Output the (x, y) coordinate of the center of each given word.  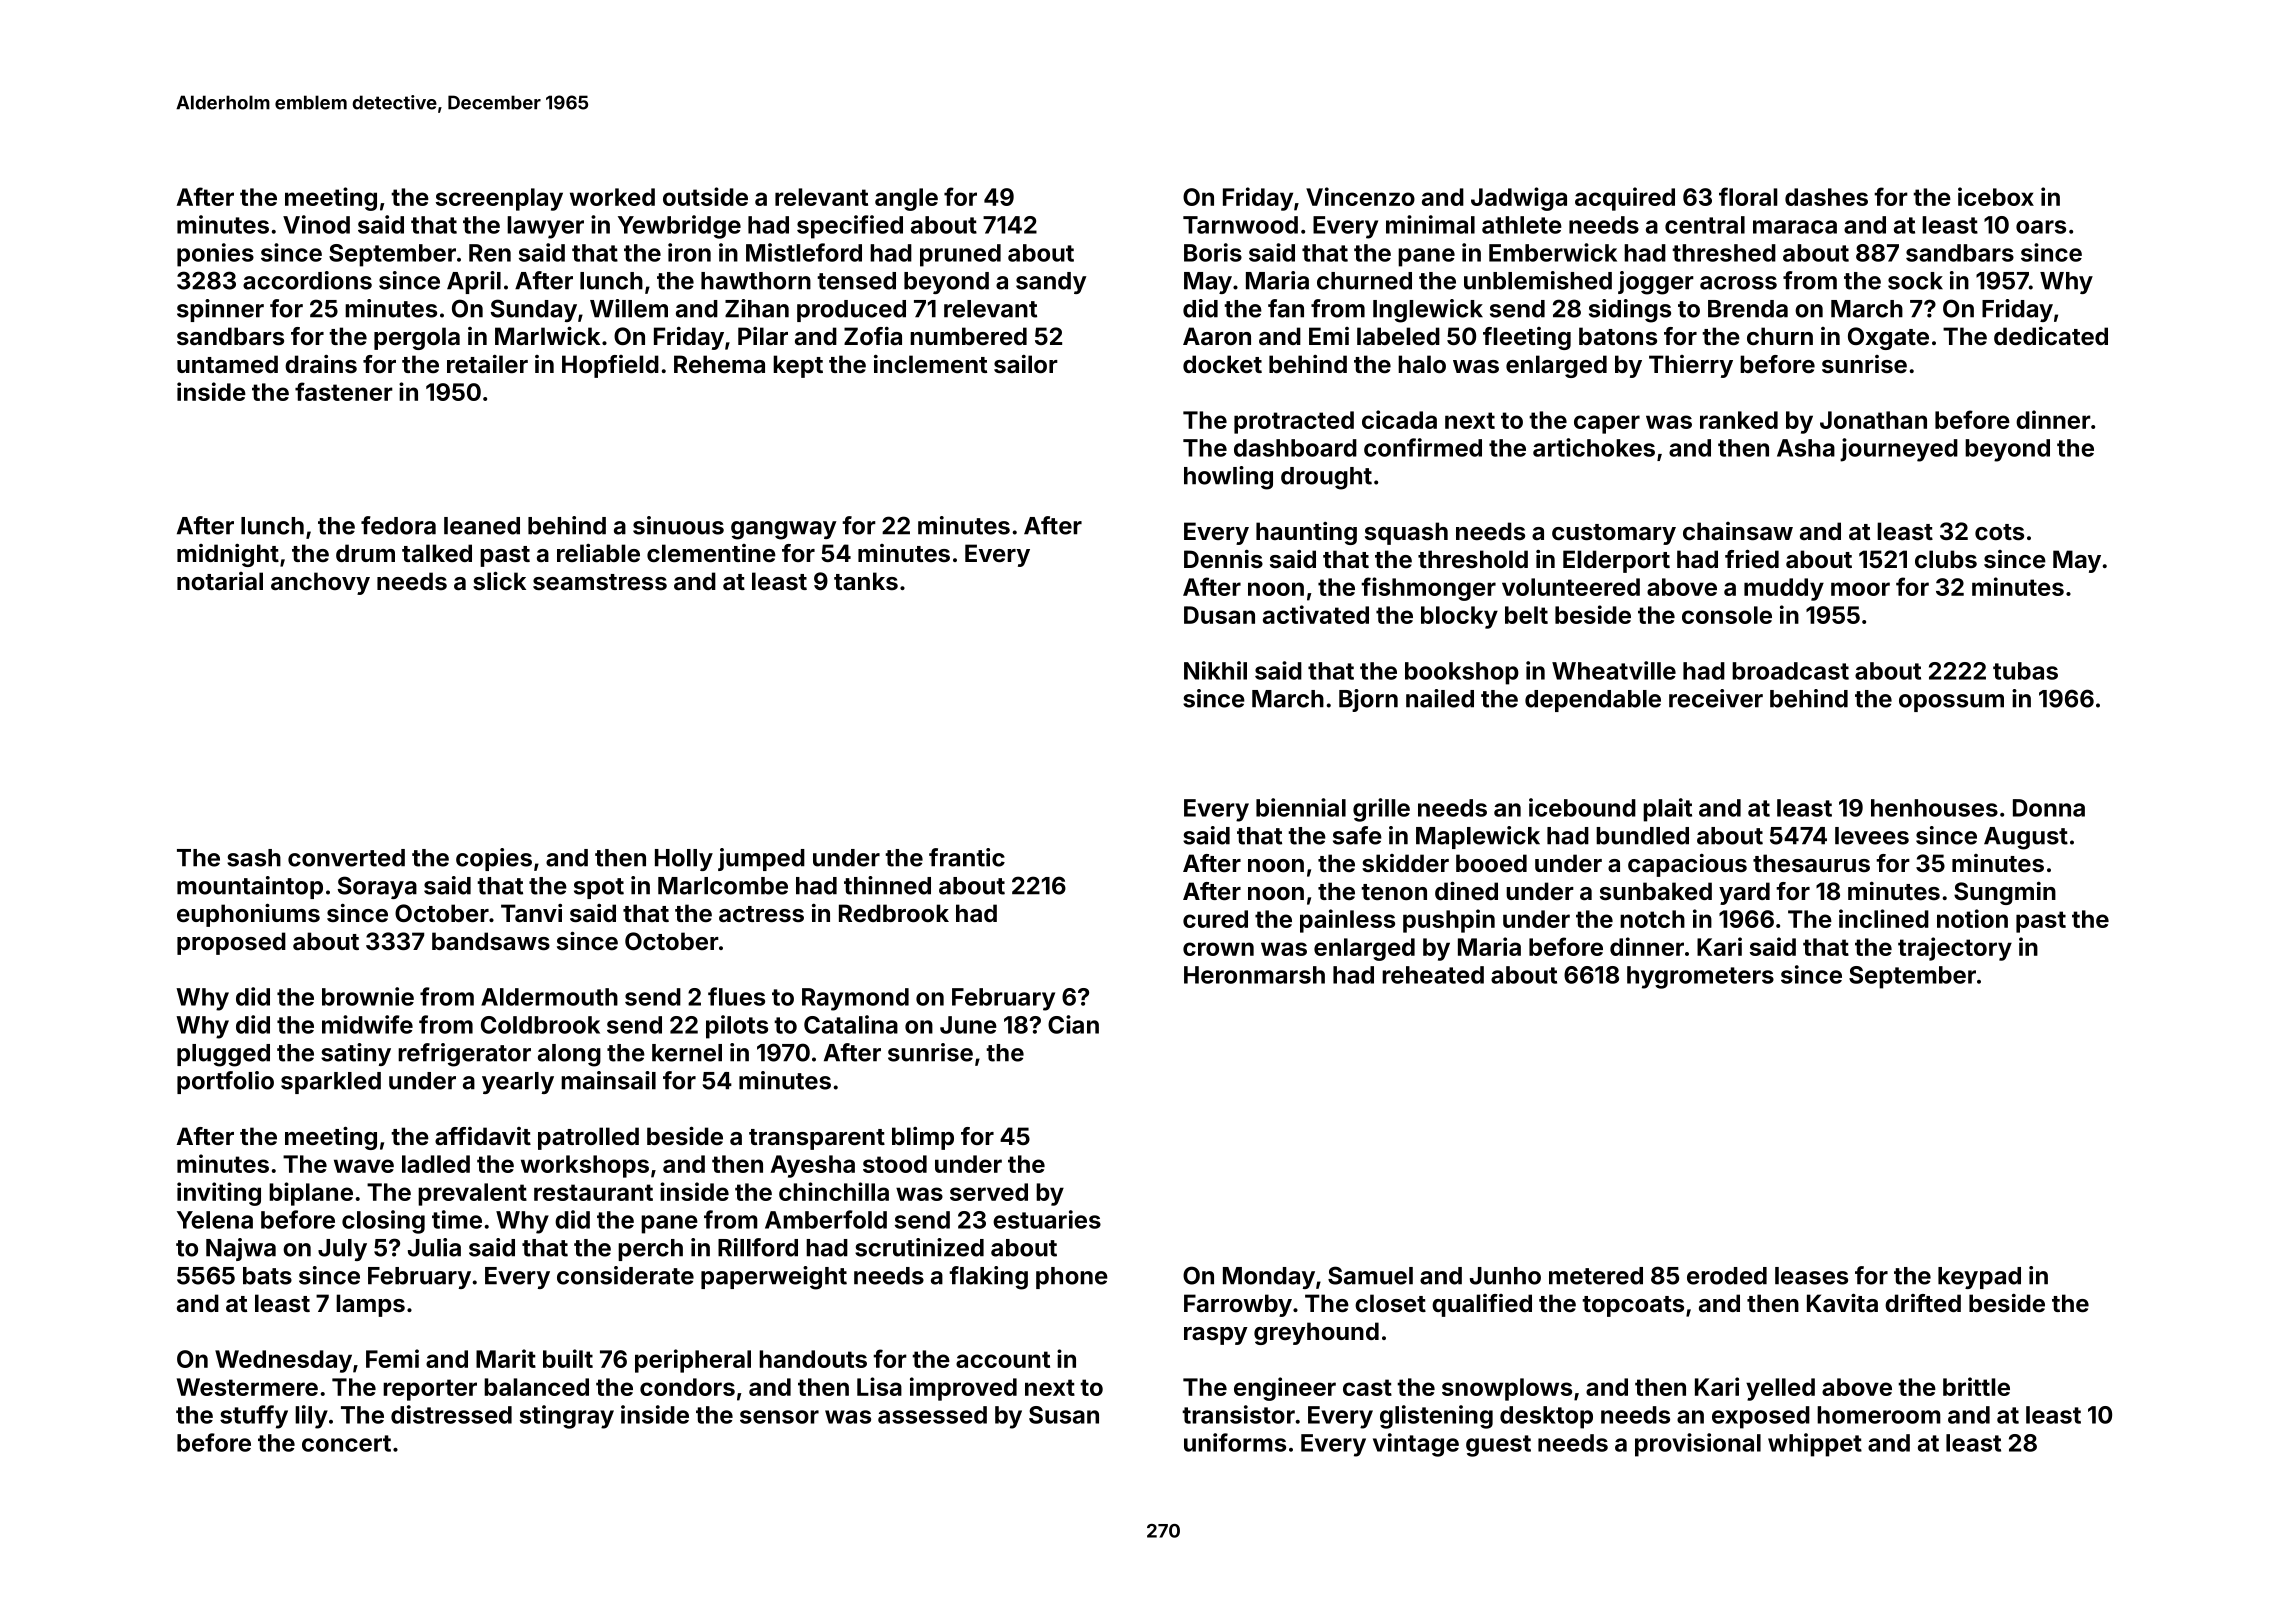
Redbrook (894, 913)
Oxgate (1888, 338)
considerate (625, 1275)
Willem (629, 308)
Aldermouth (549, 997)
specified (850, 227)
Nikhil (1215, 670)
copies (494, 859)
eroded (1727, 1276)
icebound (1582, 807)
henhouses (1934, 808)
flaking (988, 1278)
